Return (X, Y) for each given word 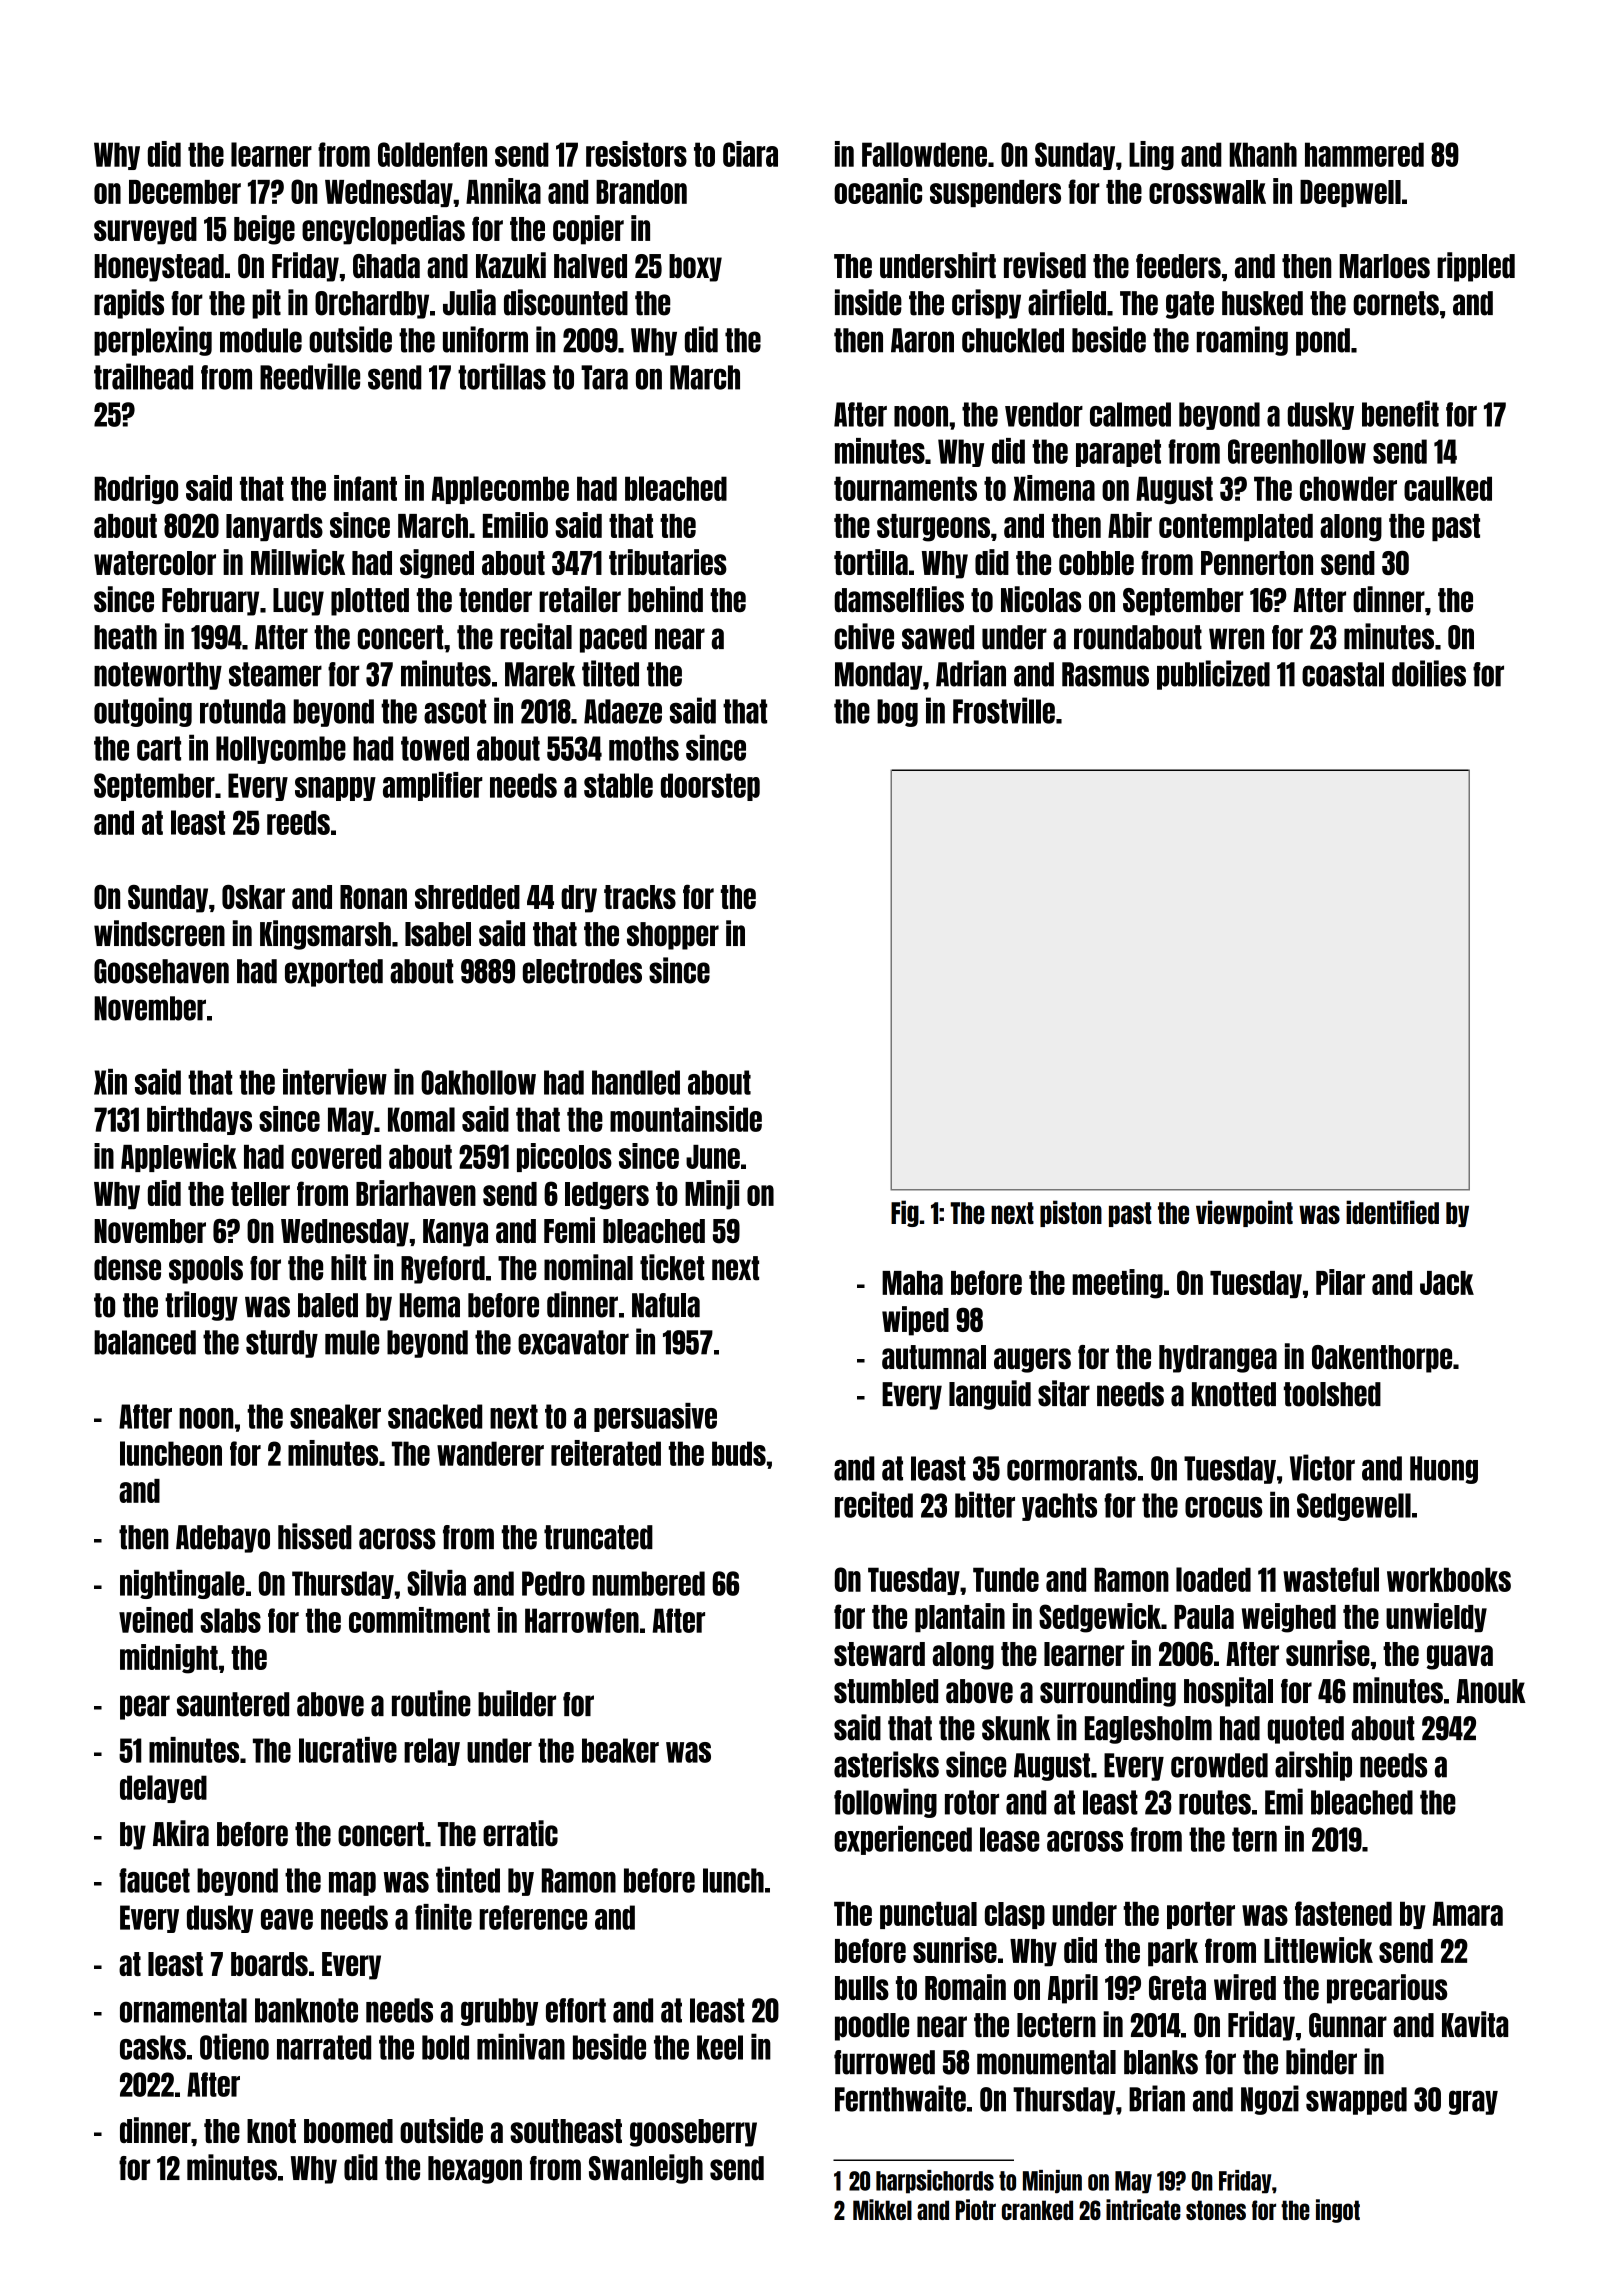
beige (264, 230)
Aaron (922, 340)
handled (636, 1082)
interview (335, 1082)
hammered (1364, 154)
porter (1201, 1915)
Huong (1444, 1470)
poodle (872, 2027)
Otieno (234, 2046)
